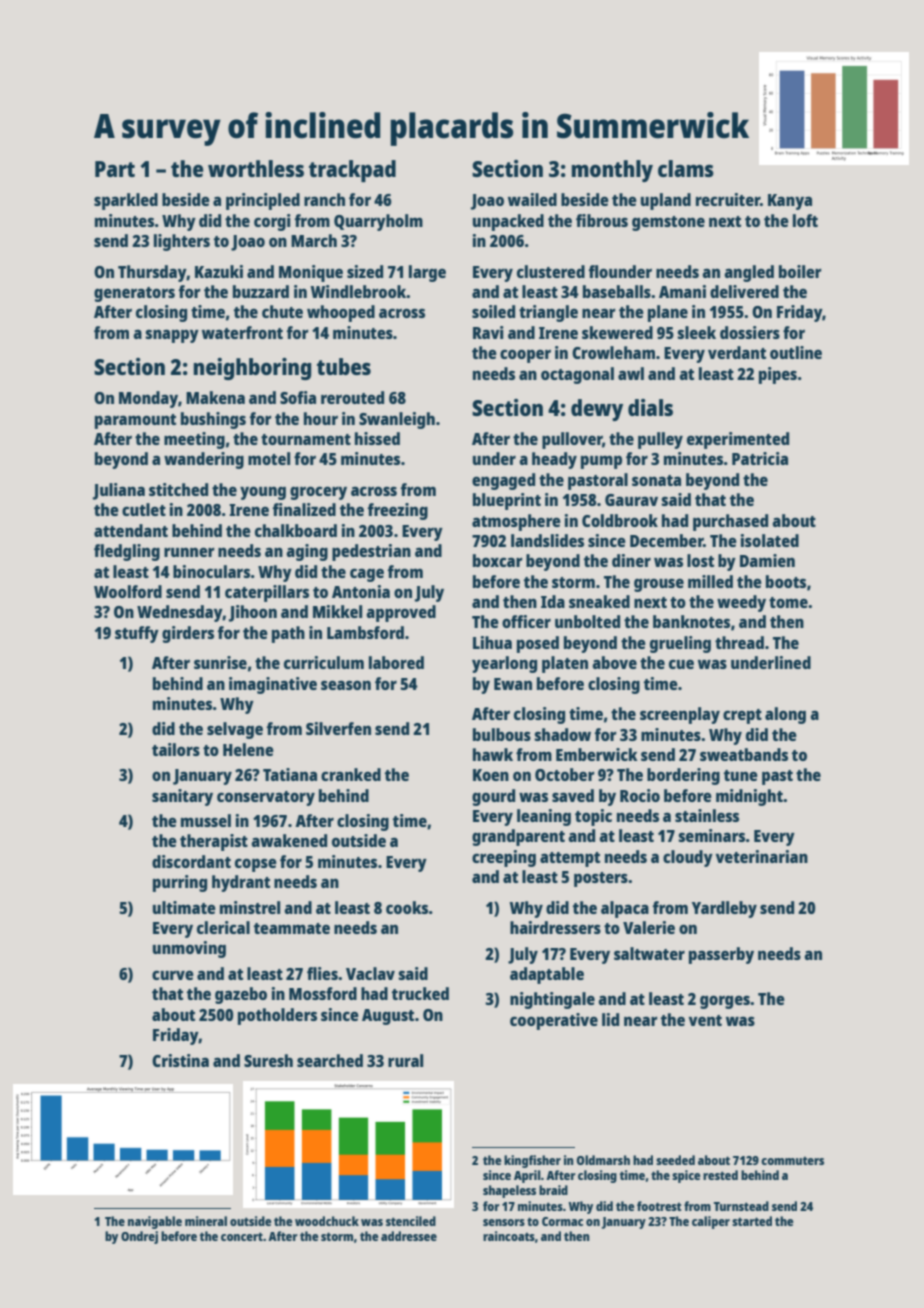 This screenshot has width=924, height=1308. I want to click on triangle, so click(548, 313).
